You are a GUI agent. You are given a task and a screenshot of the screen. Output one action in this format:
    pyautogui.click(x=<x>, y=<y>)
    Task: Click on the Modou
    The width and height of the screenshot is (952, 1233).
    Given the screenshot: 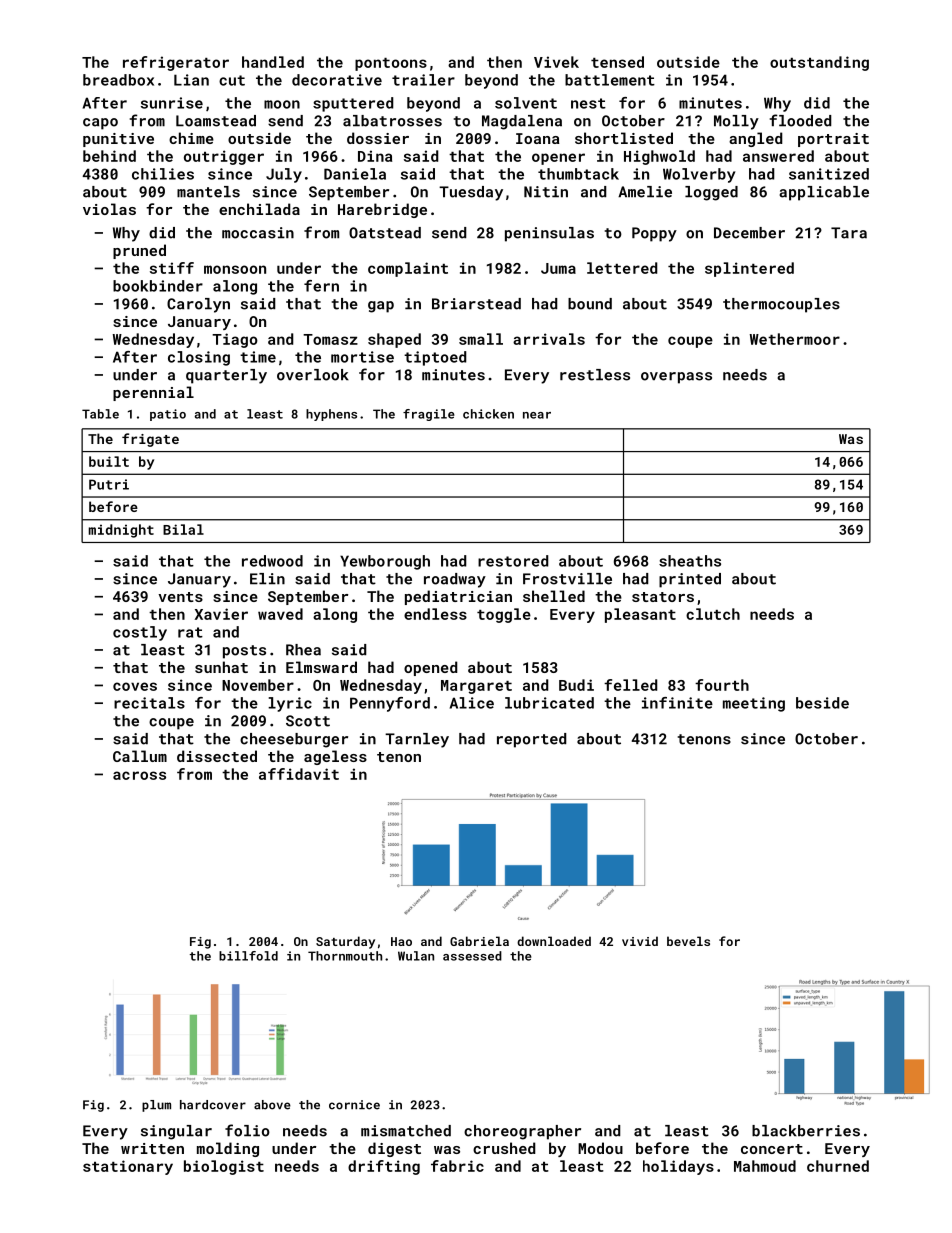 What is the action you would take?
    pyautogui.click(x=600, y=1148)
